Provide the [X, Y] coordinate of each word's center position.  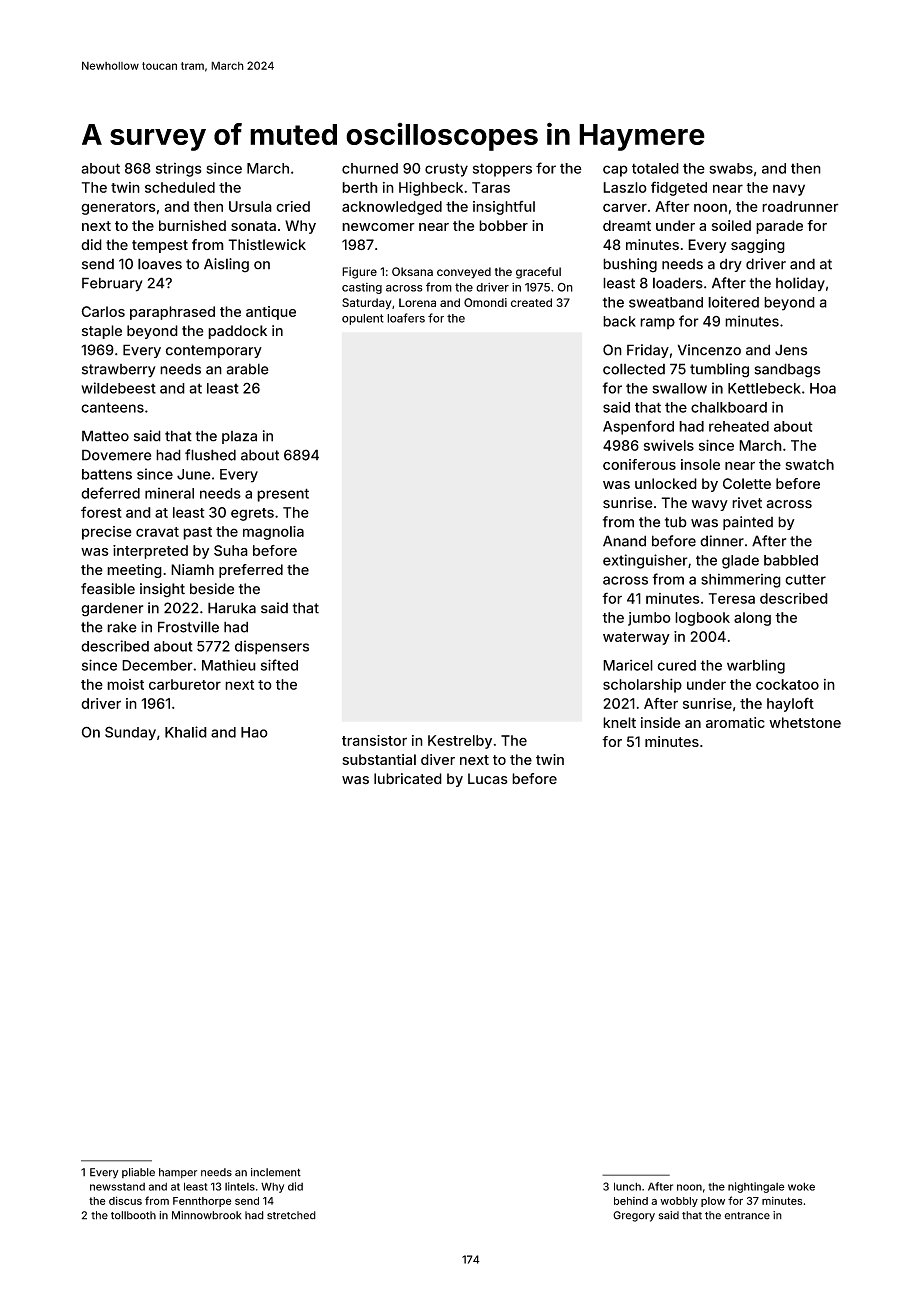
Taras [491, 187]
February [112, 284]
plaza [239, 437]
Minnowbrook [206, 1215]
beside [212, 589]
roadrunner [800, 206]
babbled [791, 560]
